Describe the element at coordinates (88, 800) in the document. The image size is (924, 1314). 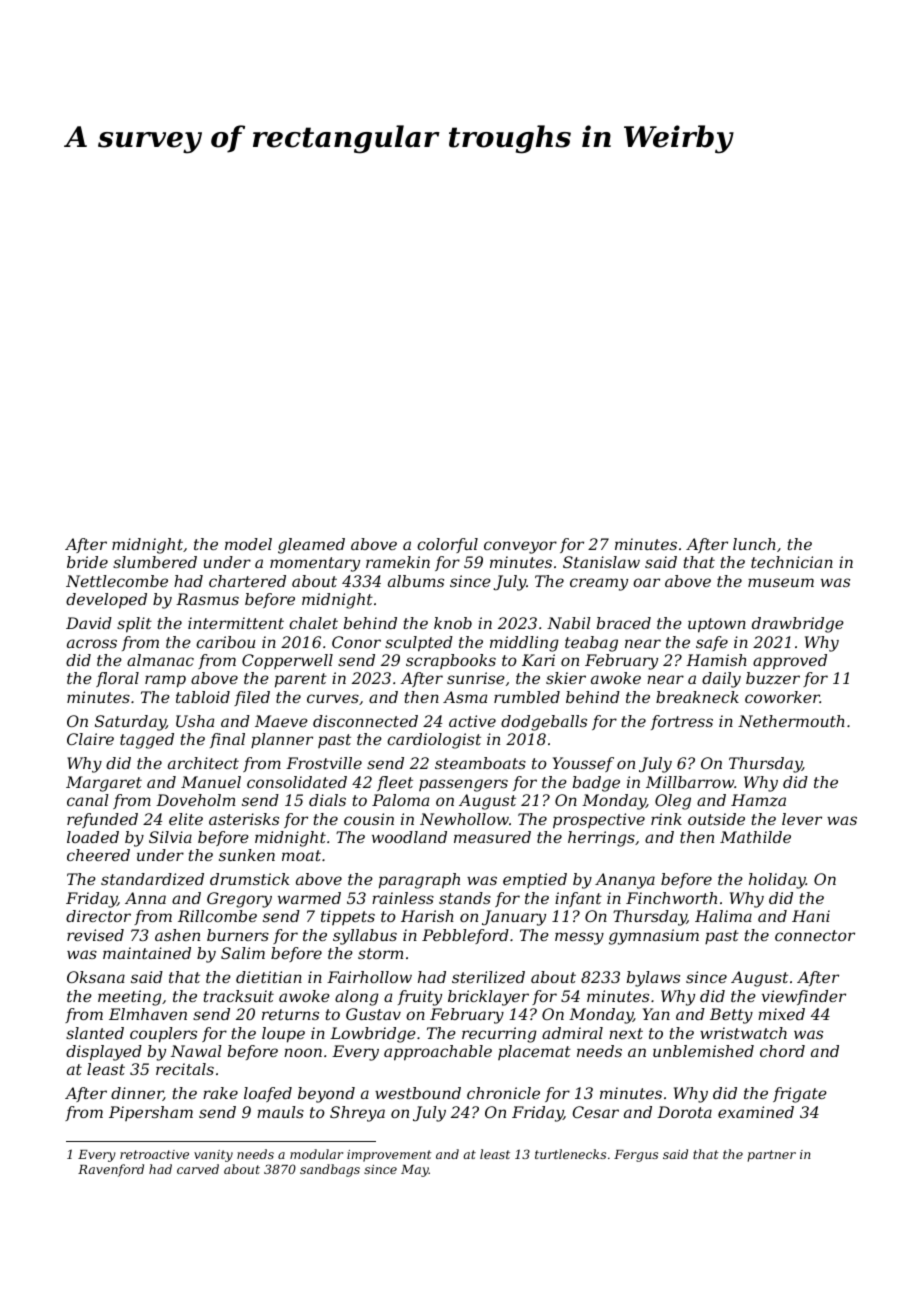
I see `canal` at that location.
